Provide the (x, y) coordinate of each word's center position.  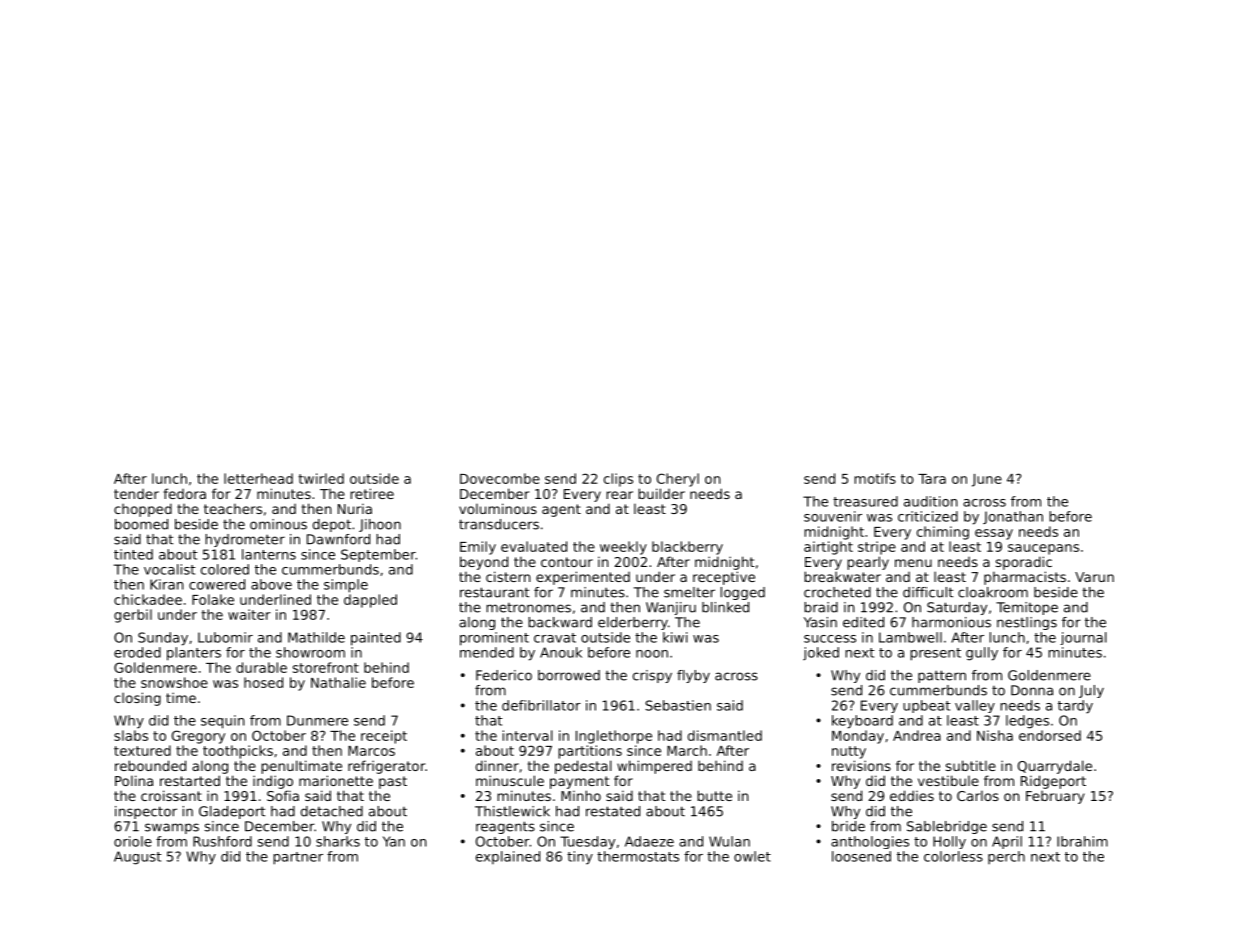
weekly (623, 548)
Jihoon (380, 525)
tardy (1075, 707)
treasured (865, 501)
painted (376, 639)
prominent (494, 639)
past (393, 782)
